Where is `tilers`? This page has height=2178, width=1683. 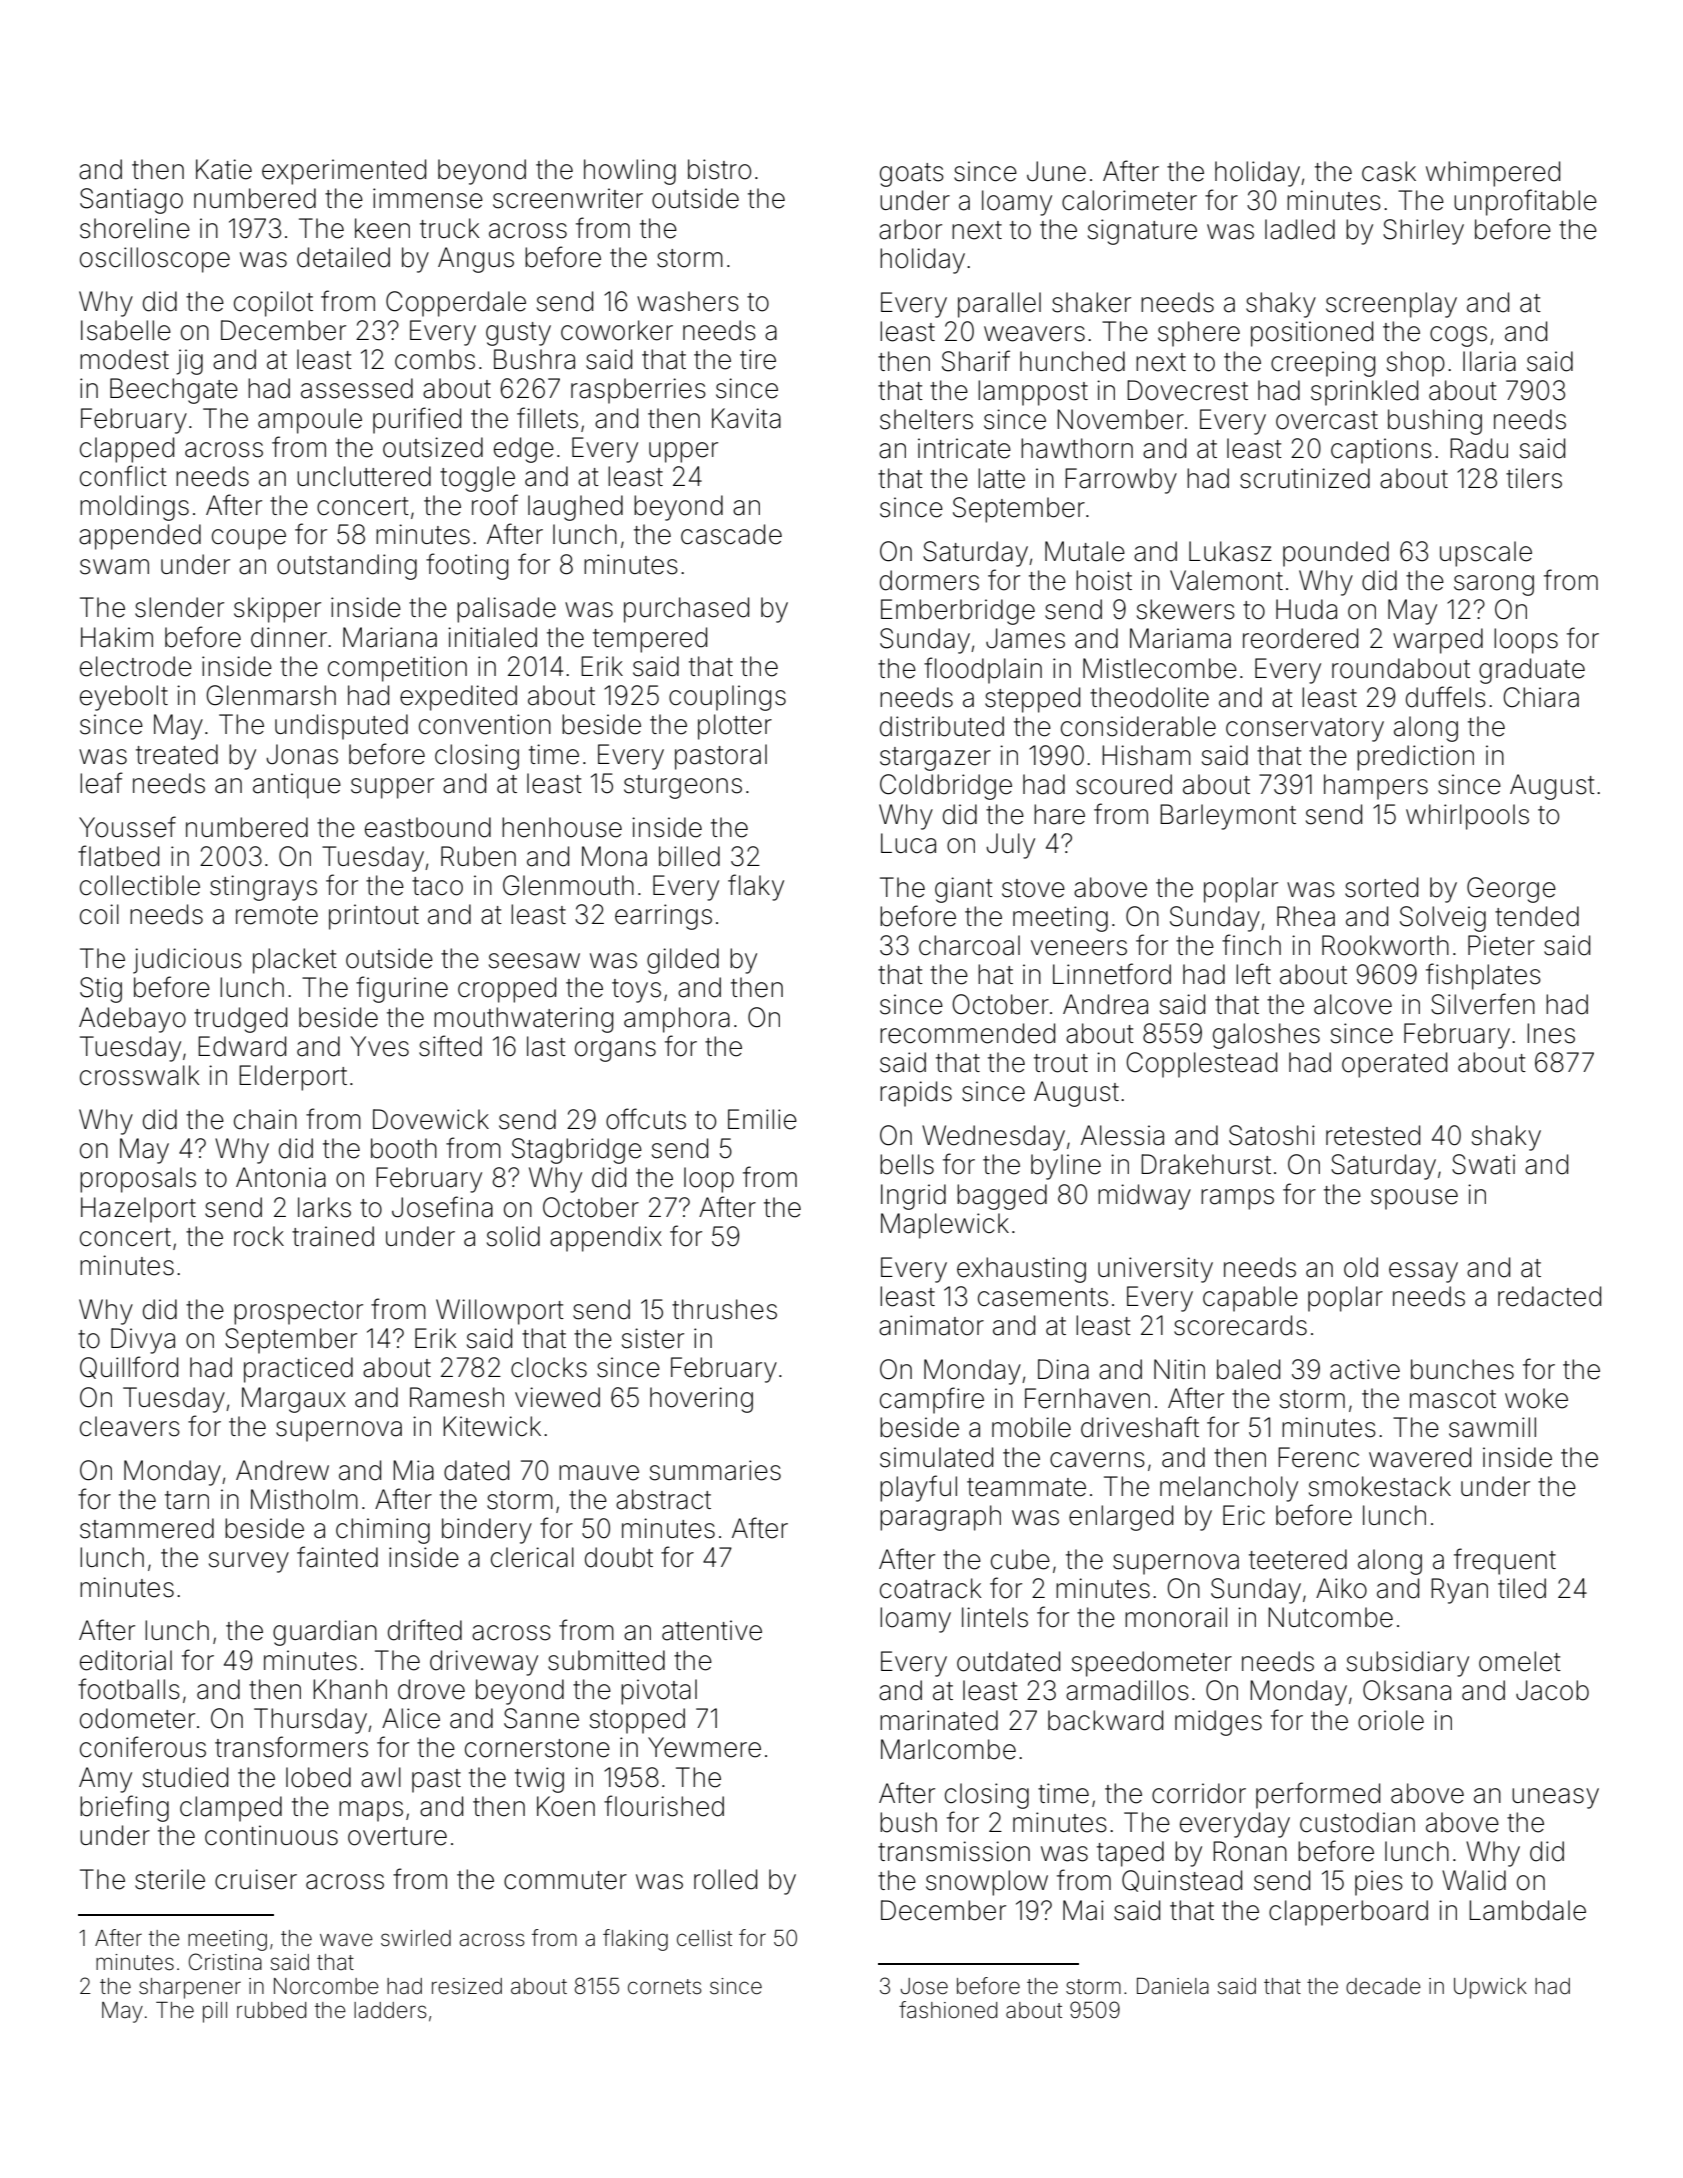
tilers is located at coordinates (1534, 478).
